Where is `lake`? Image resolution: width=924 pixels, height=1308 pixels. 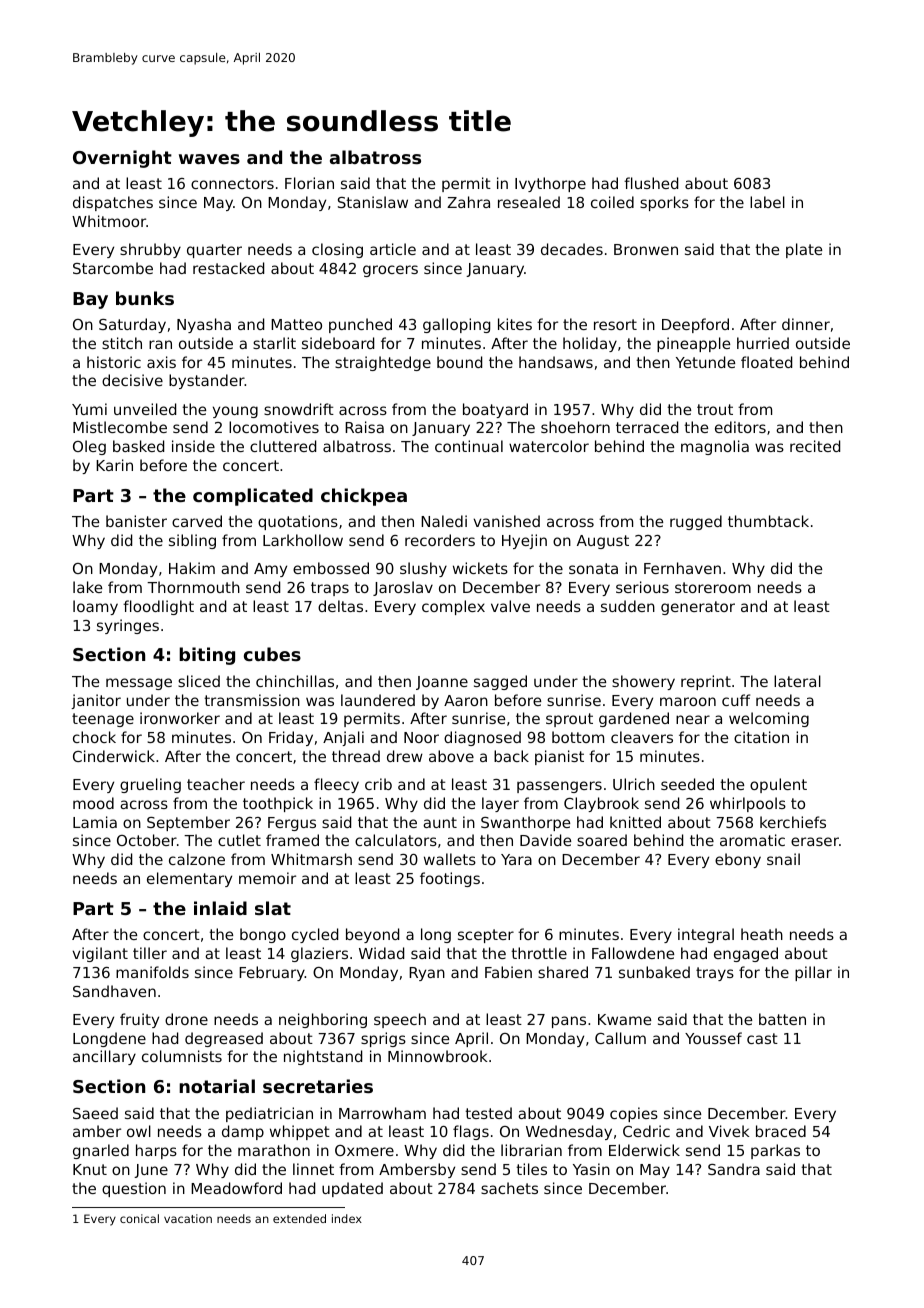 lake is located at coordinates (87, 587).
